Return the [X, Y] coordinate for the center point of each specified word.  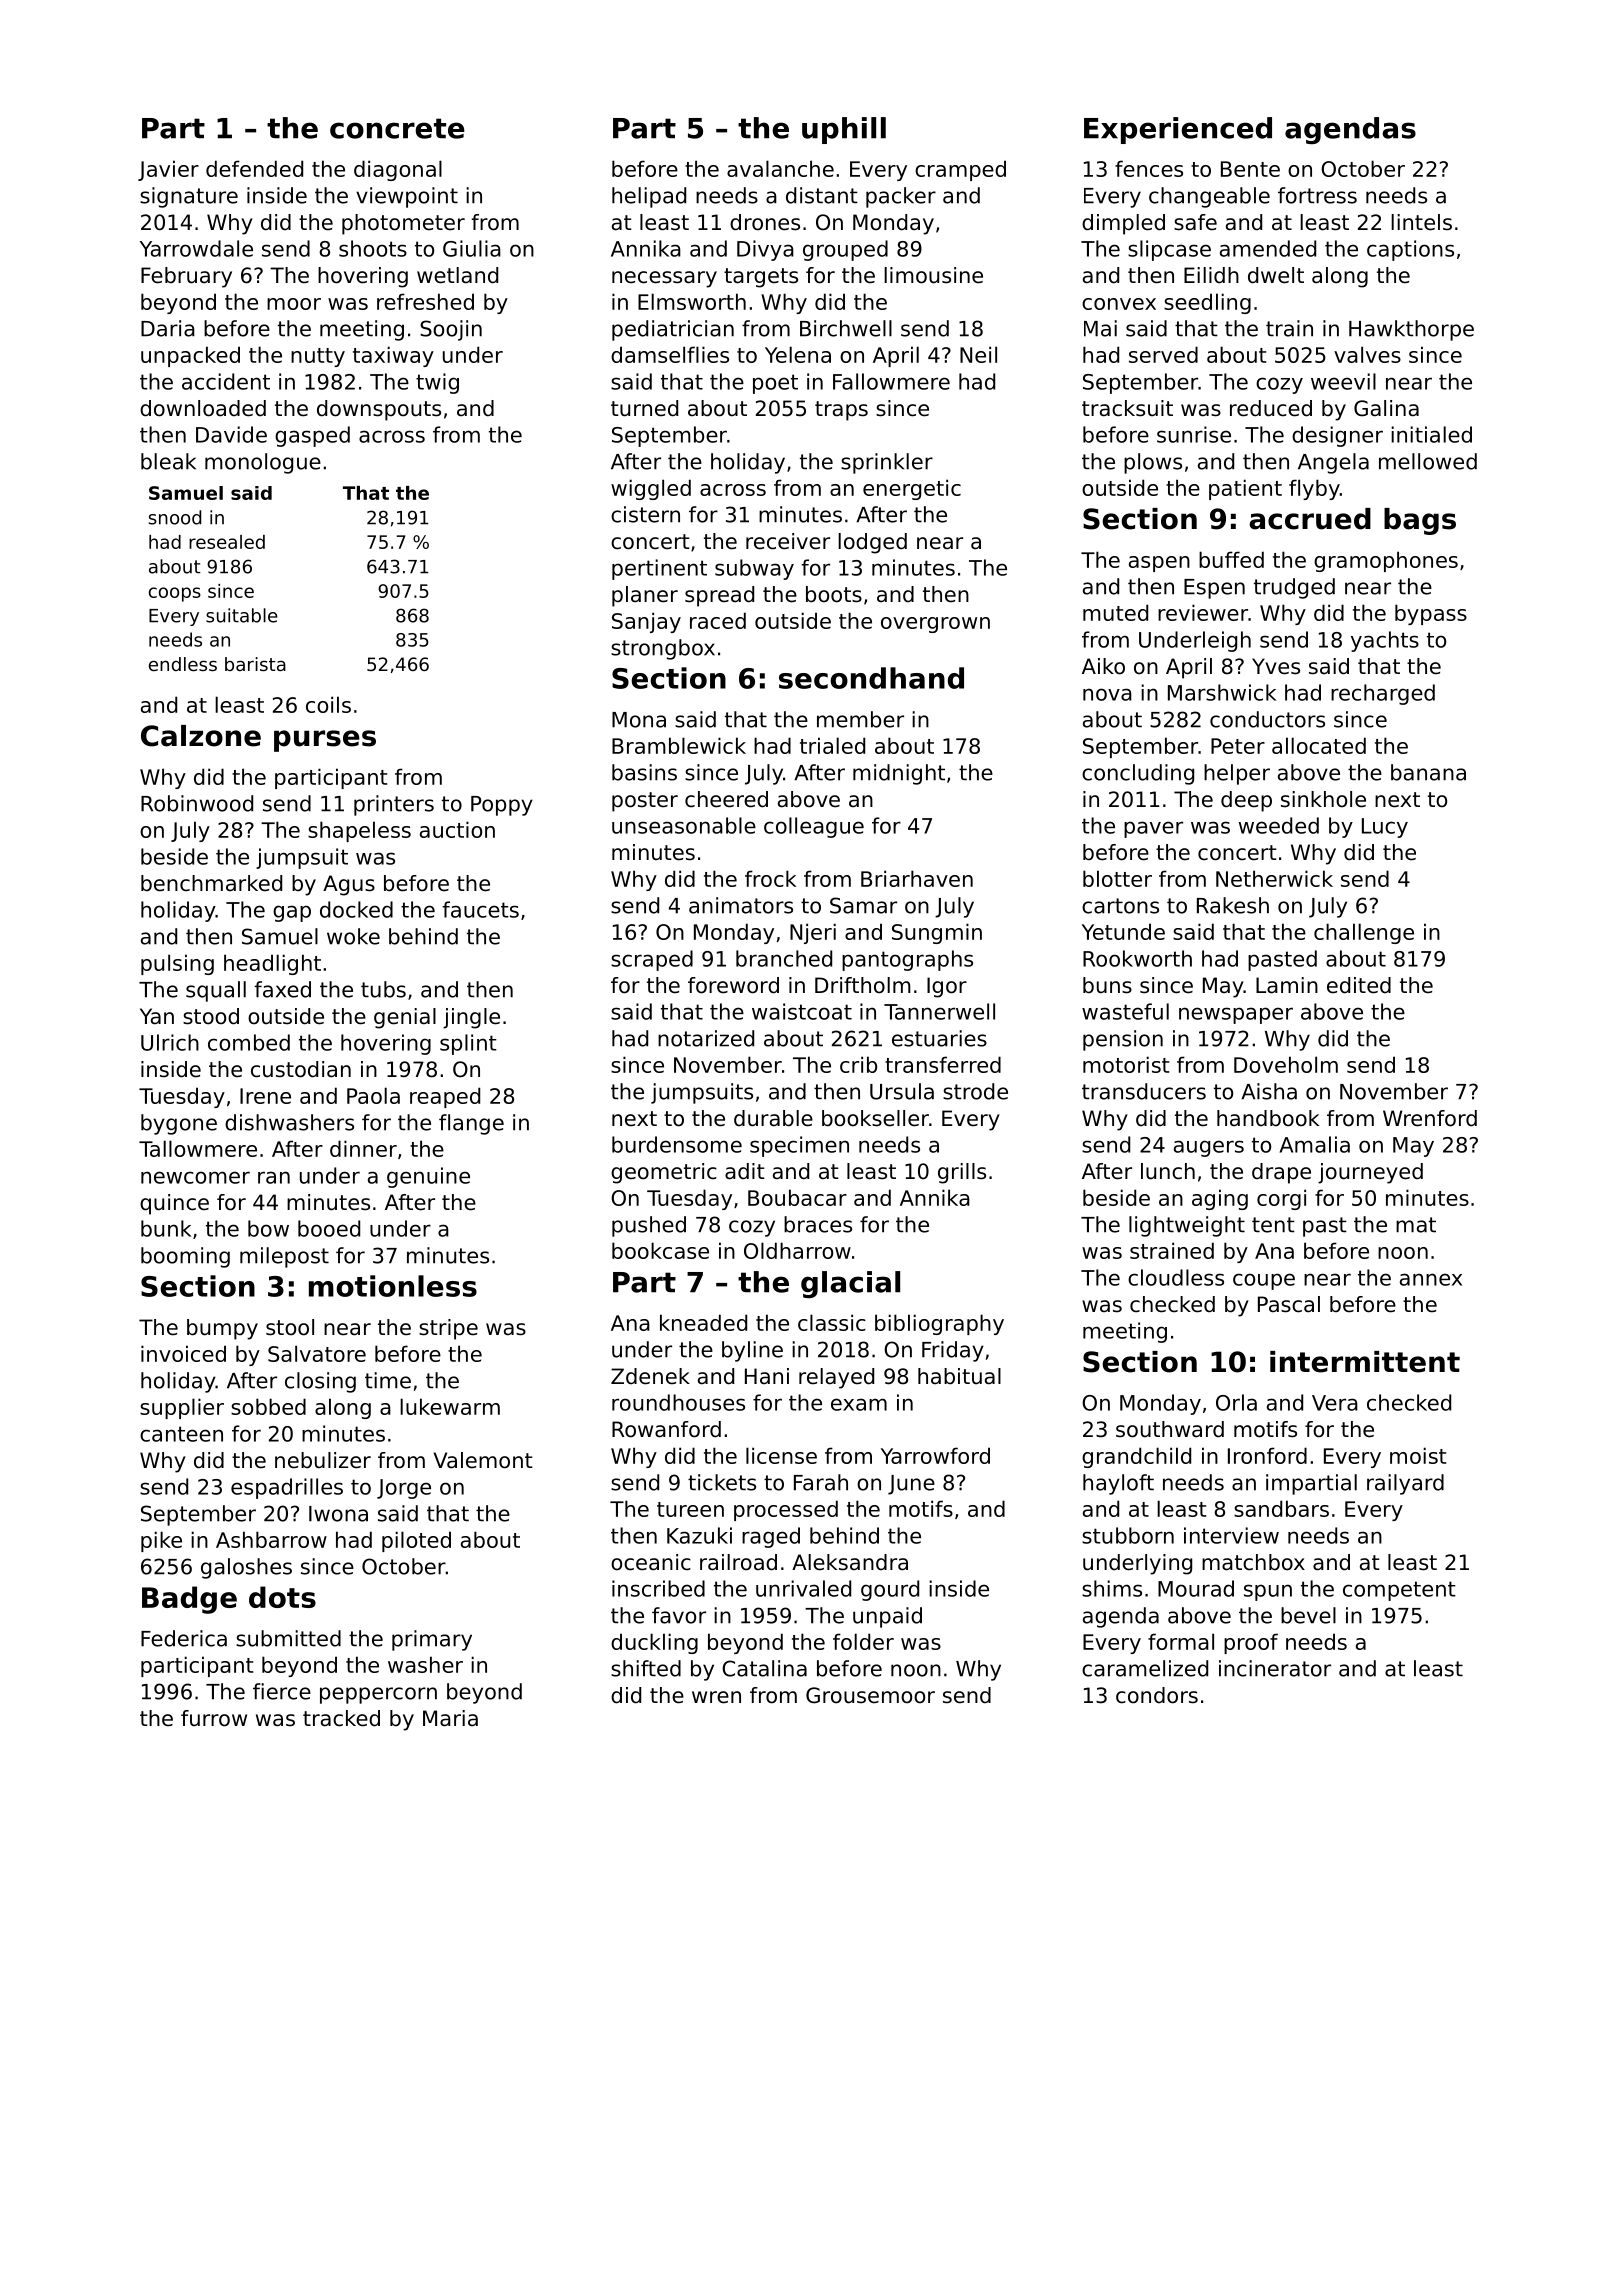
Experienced [1178, 130]
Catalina [764, 1668]
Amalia [1315, 1144]
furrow [214, 1718]
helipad [649, 197]
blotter [1117, 878]
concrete [397, 128]
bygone [179, 1124]
